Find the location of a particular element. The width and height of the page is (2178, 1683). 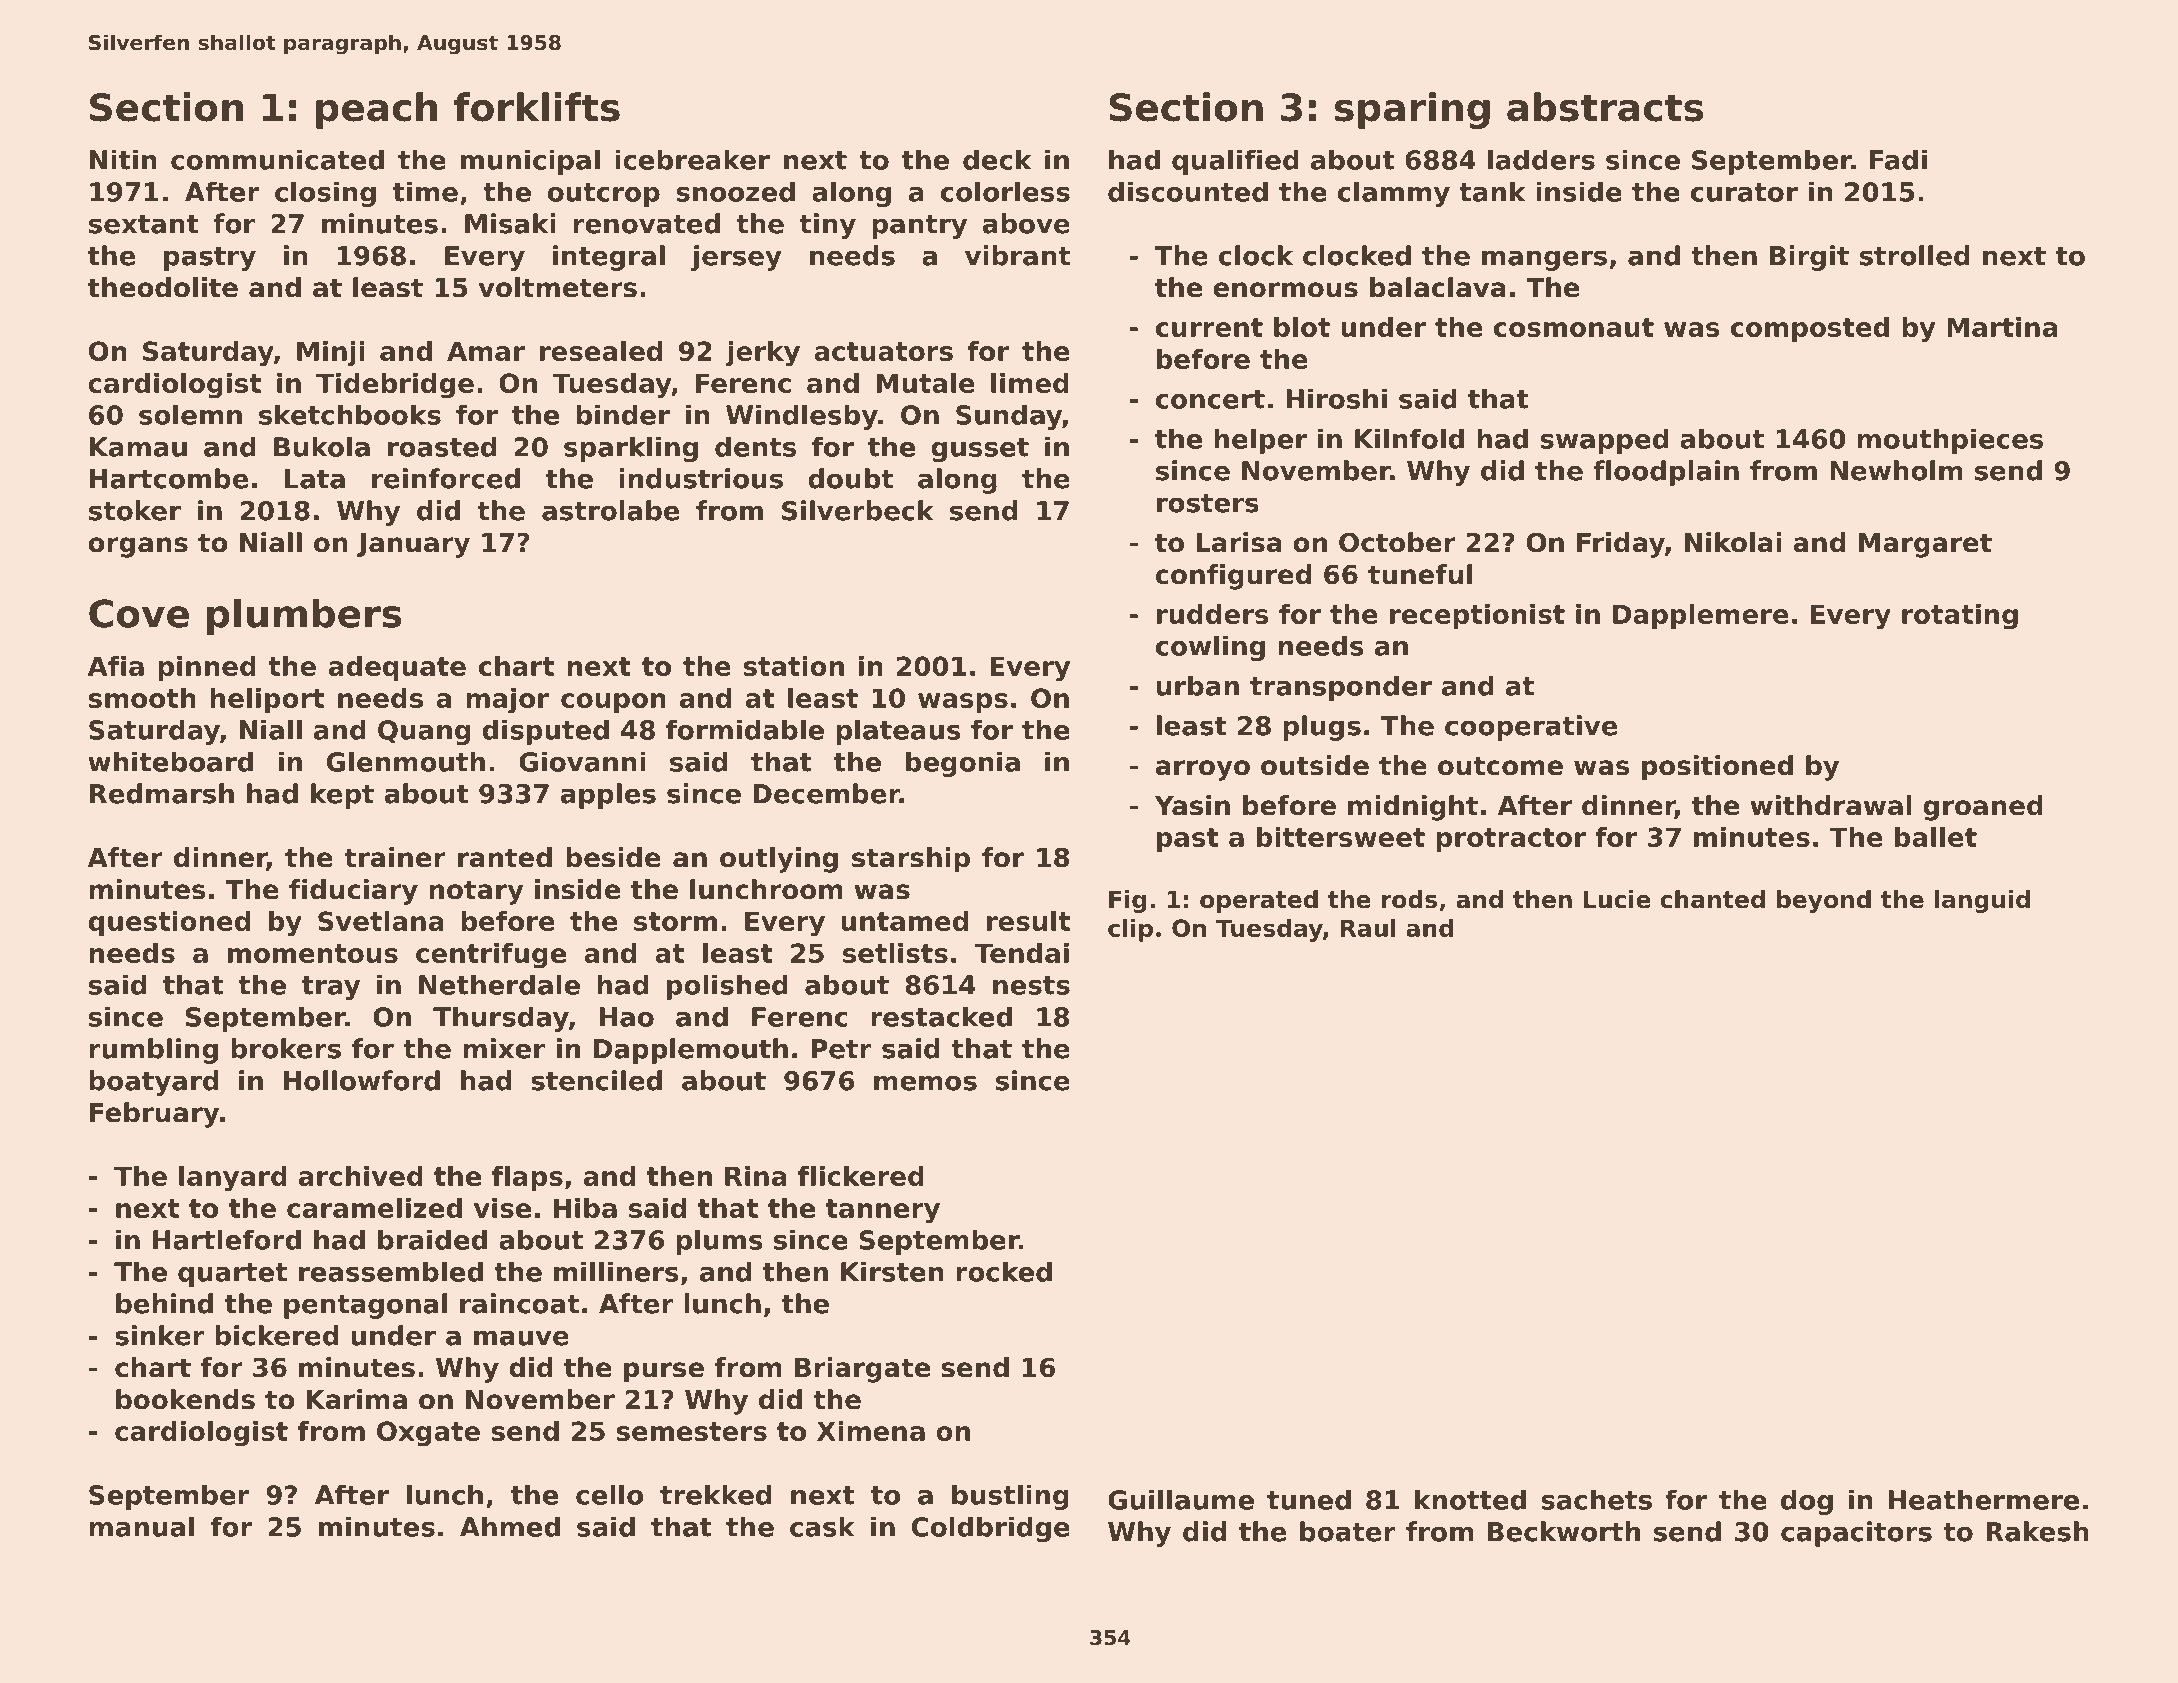

colorless is located at coordinates (1005, 191).
